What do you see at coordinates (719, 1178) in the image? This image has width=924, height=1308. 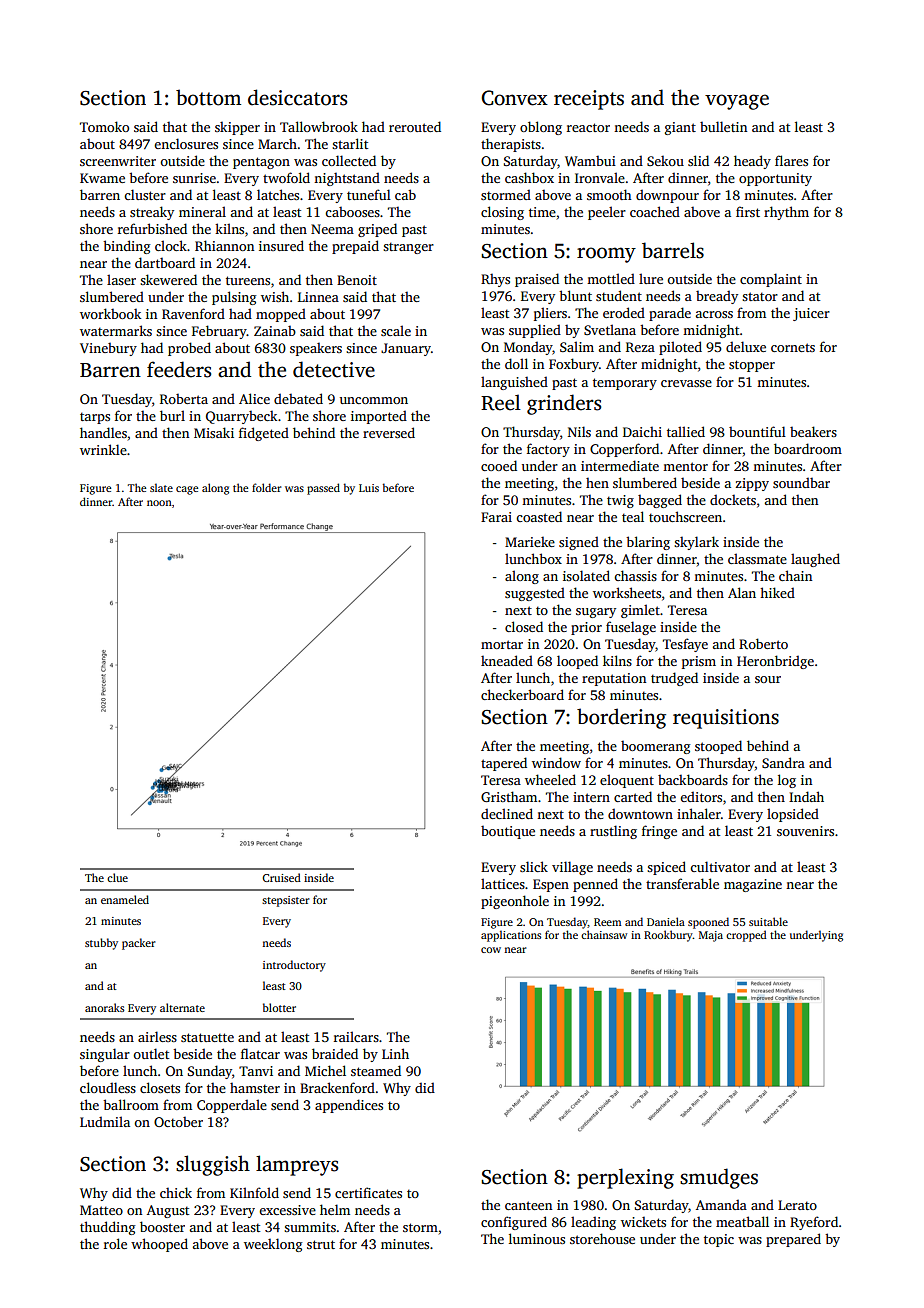 I see `smudges` at bounding box center [719, 1178].
